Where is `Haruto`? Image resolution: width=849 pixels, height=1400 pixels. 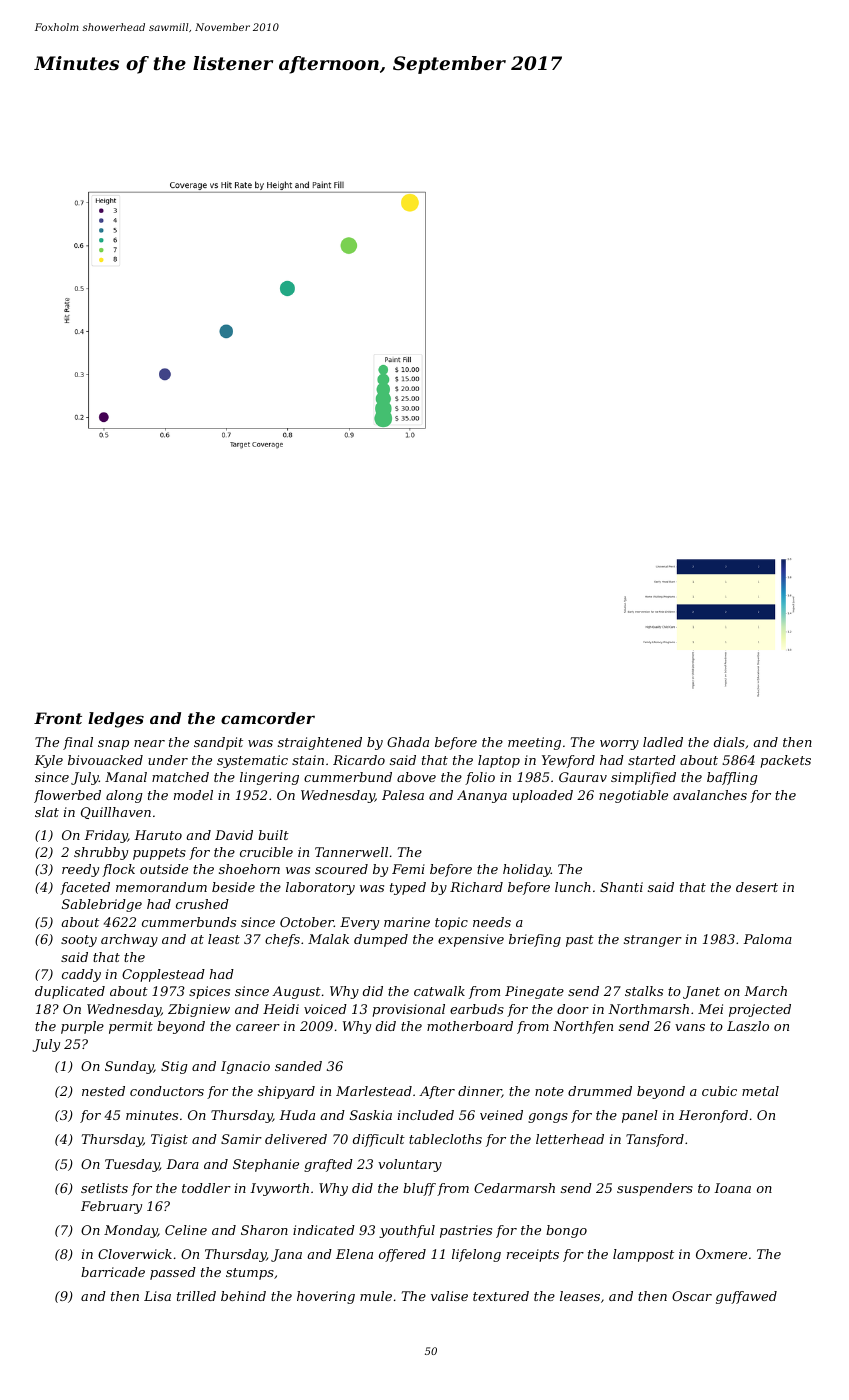 Haruto is located at coordinates (158, 835).
